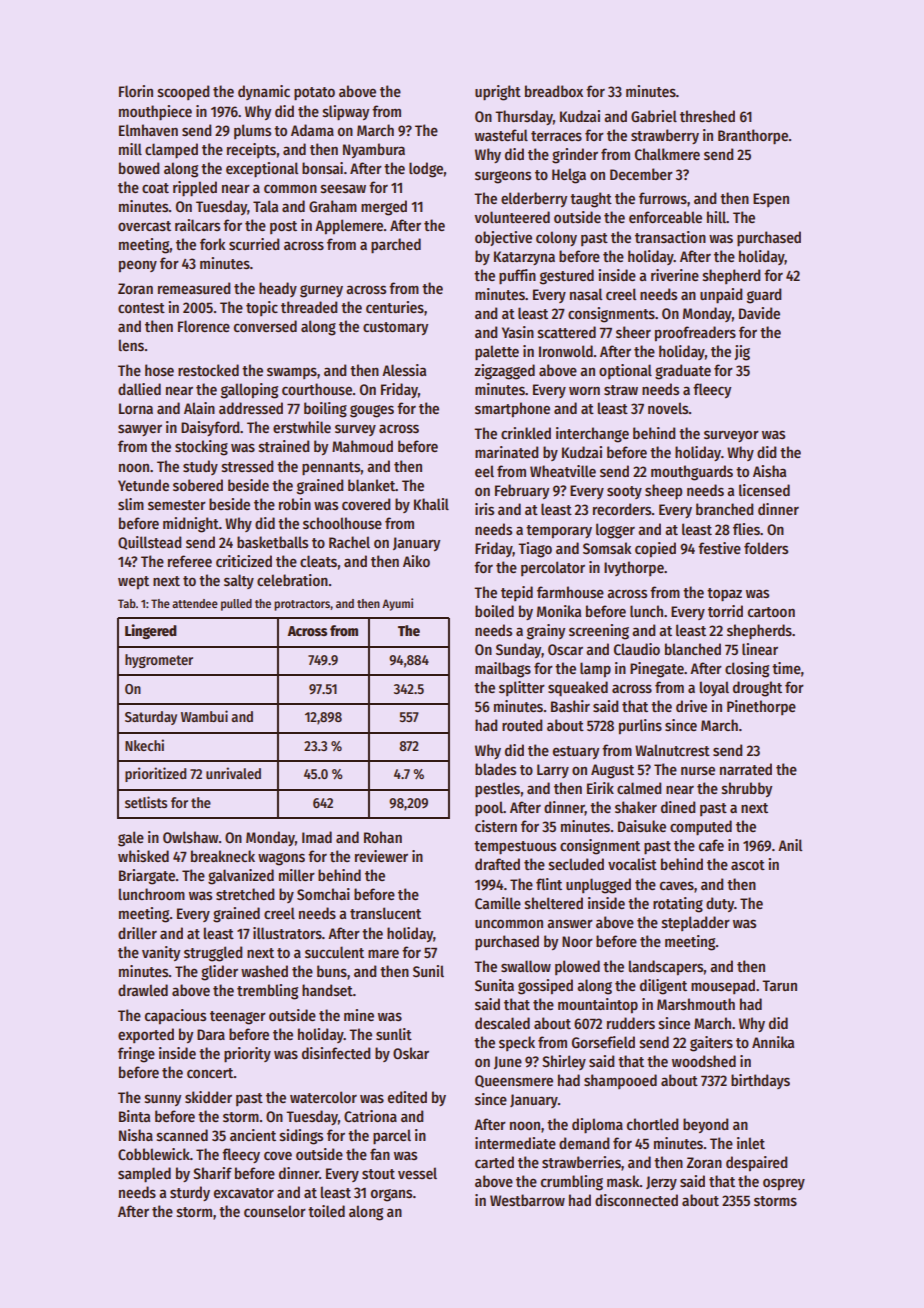 Image resolution: width=924 pixels, height=1308 pixels. I want to click on potato, so click(314, 93).
